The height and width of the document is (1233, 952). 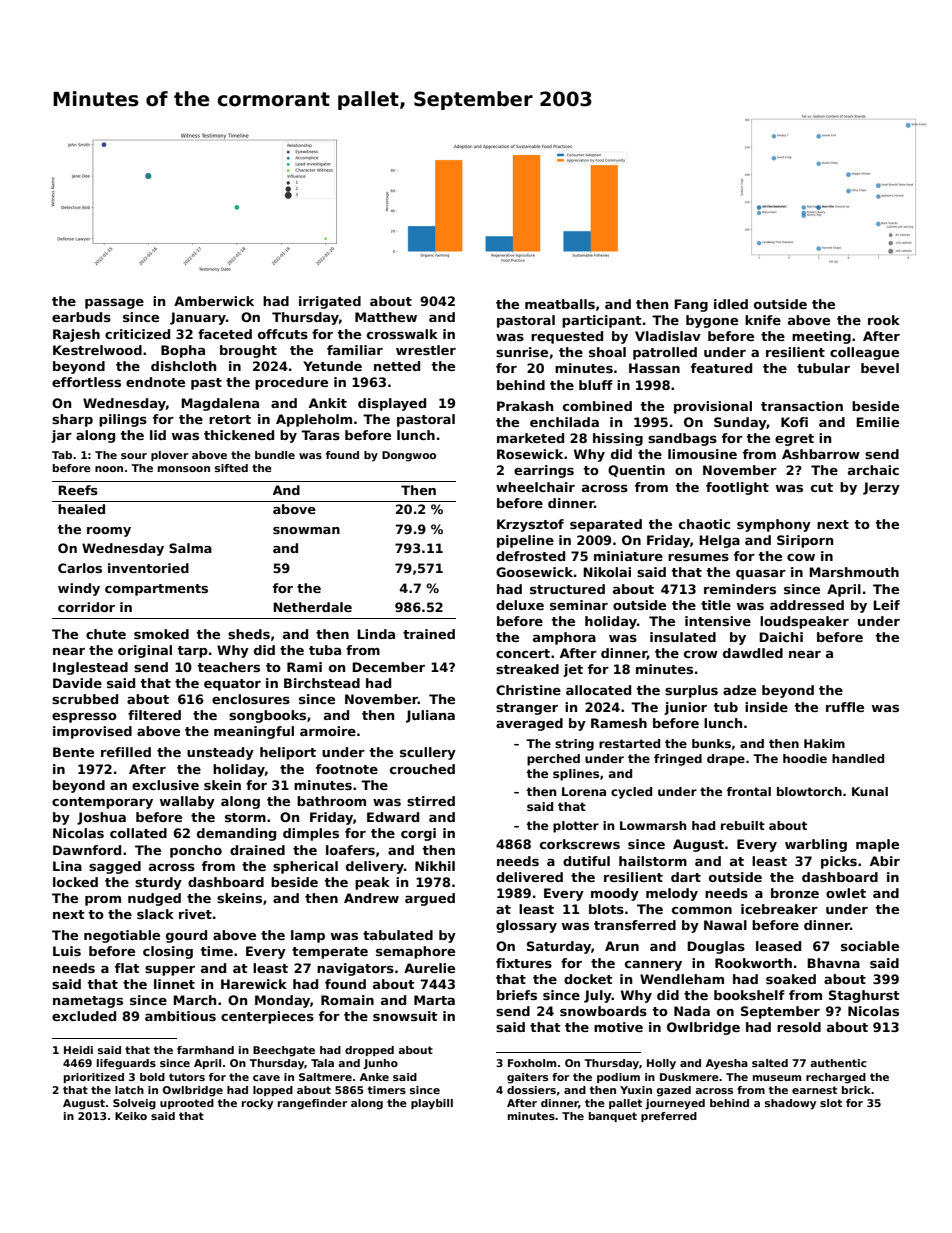 I want to click on trained, so click(x=429, y=634).
